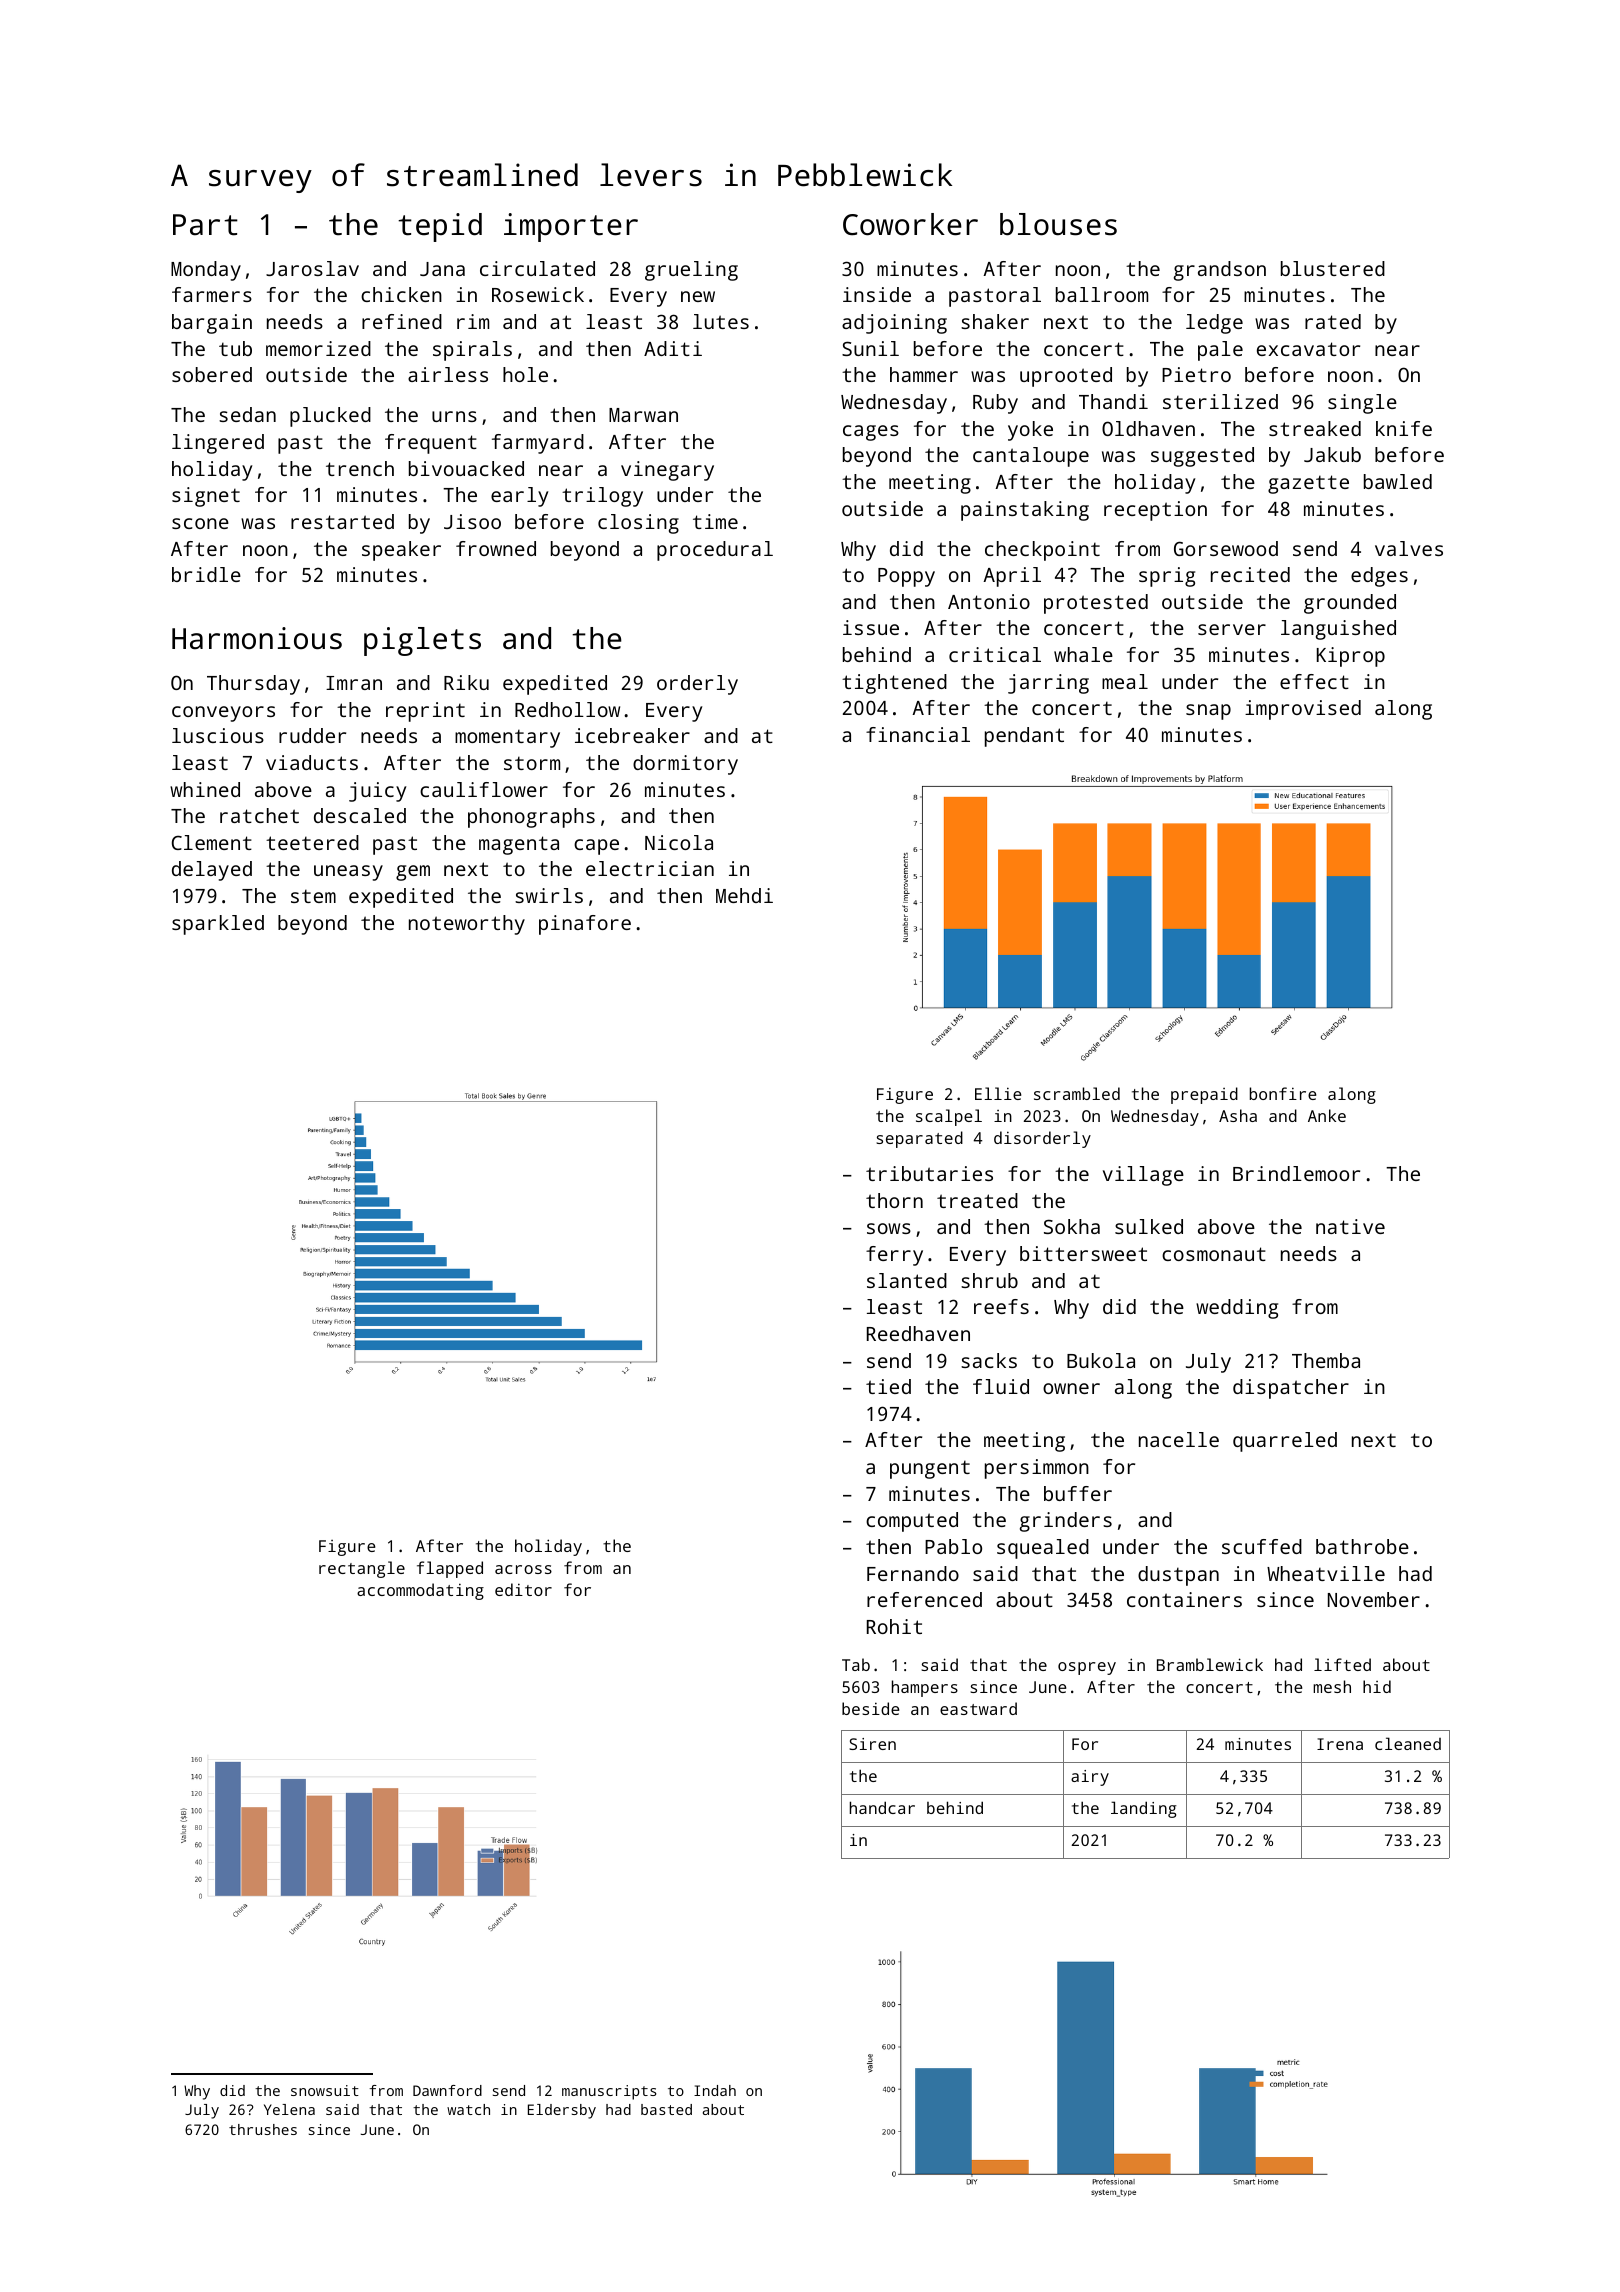 The image size is (1620, 2292). I want to click on Irena, so click(1340, 1744).
